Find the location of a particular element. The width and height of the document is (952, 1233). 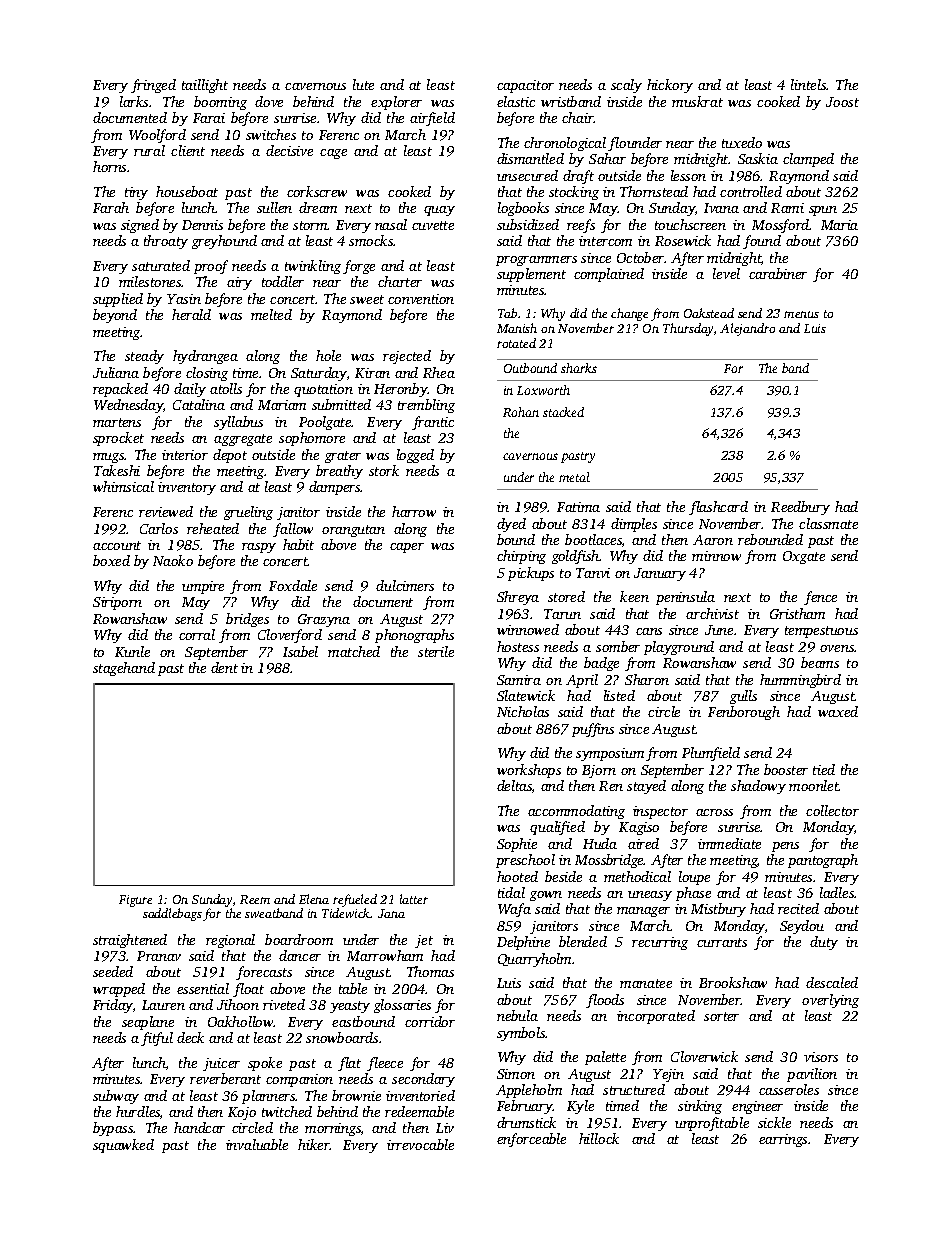

Saskia is located at coordinates (758, 158).
